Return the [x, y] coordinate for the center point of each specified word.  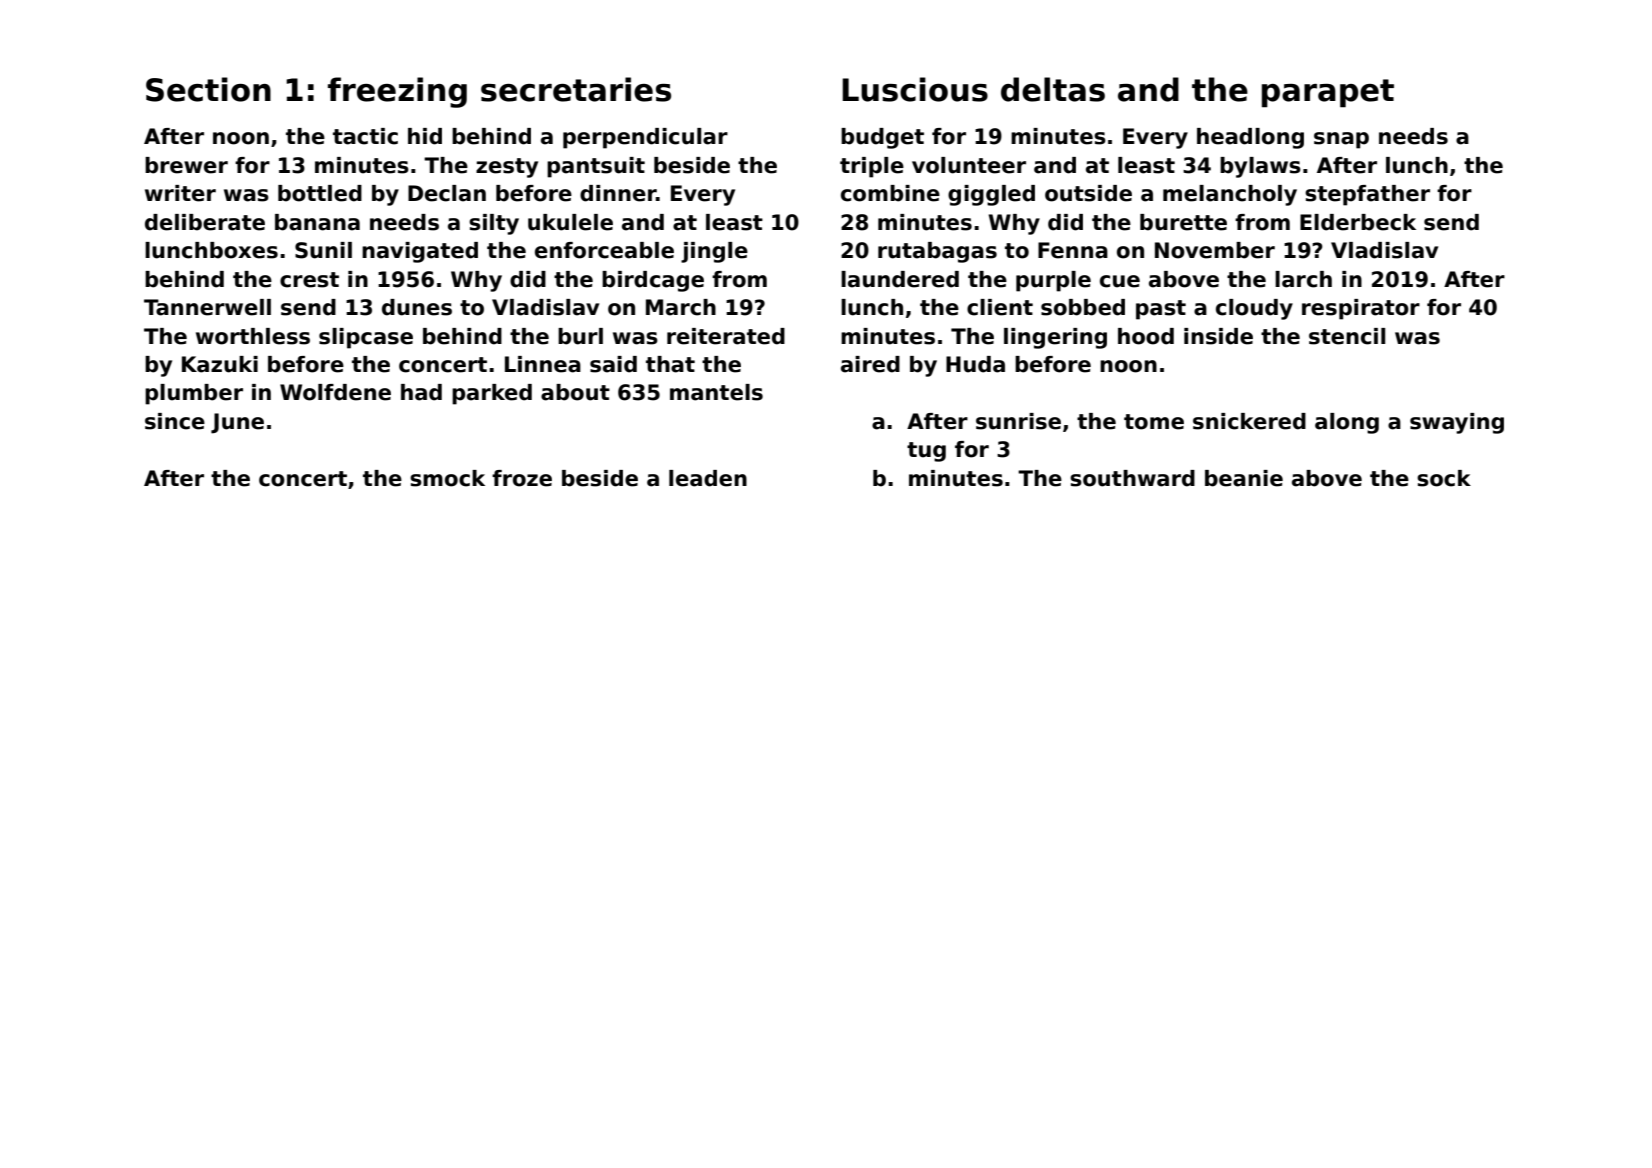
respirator [1361, 309]
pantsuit [596, 167]
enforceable [604, 250]
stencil [1347, 336]
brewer [186, 165]
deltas [1053, 89]
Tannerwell [207, 307]
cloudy [1254, 309]
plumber [194, 394]
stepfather [1367, 195]
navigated [420, 252]
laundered [900, 279]
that [670, 364]
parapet [1328, 93]
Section [208, 89]
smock [447, 478]
